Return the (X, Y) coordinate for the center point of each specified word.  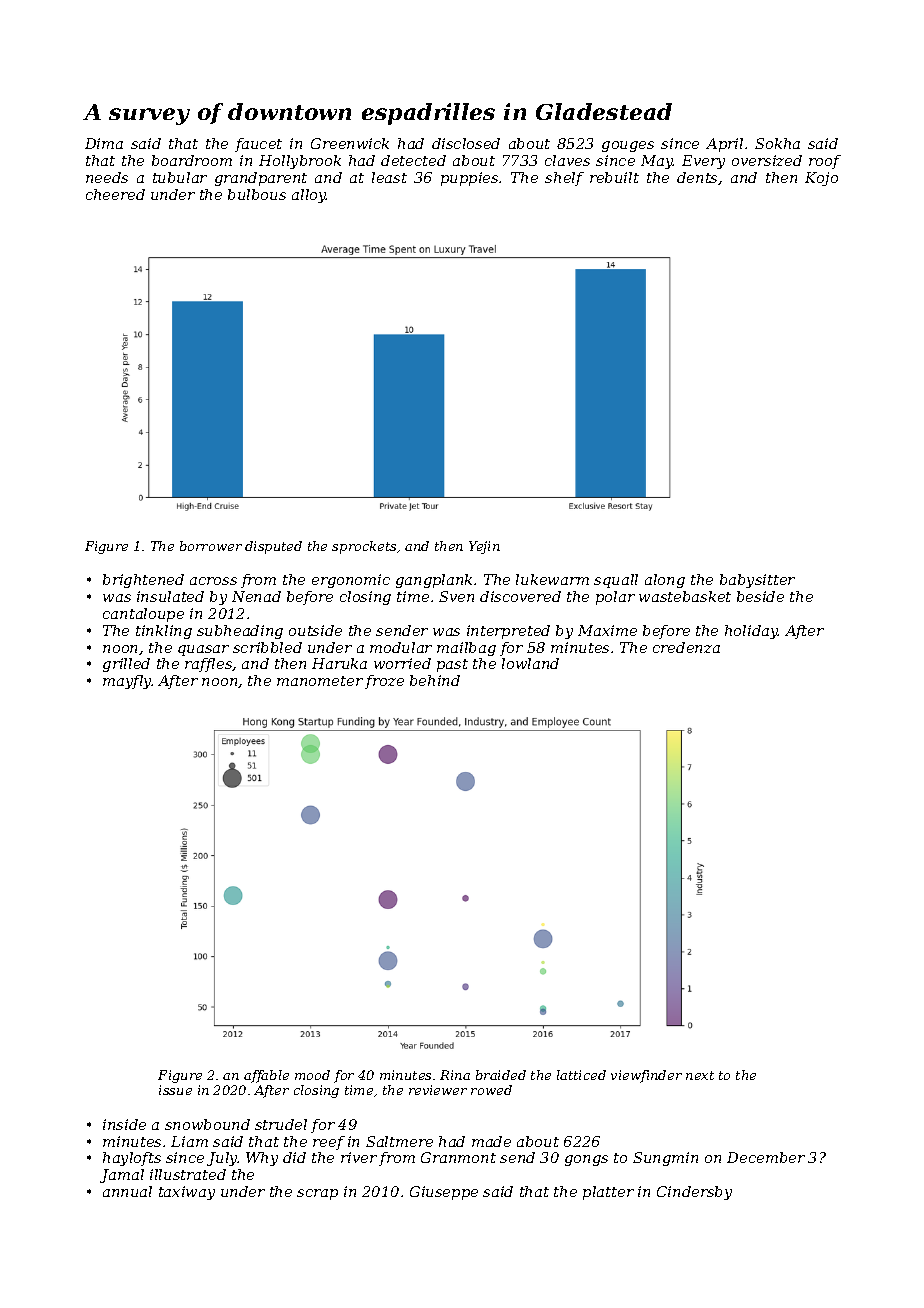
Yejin (484, 547)
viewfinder (646, 1076)
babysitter (757, 581)
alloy (309, 196)
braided (501, 1075)
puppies (469, 179)
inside (124, 1124)
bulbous (257, 194)
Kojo (821, 179)
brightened (143, 581)
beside (760, 596)
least (389, 177)
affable (266, 1076)
